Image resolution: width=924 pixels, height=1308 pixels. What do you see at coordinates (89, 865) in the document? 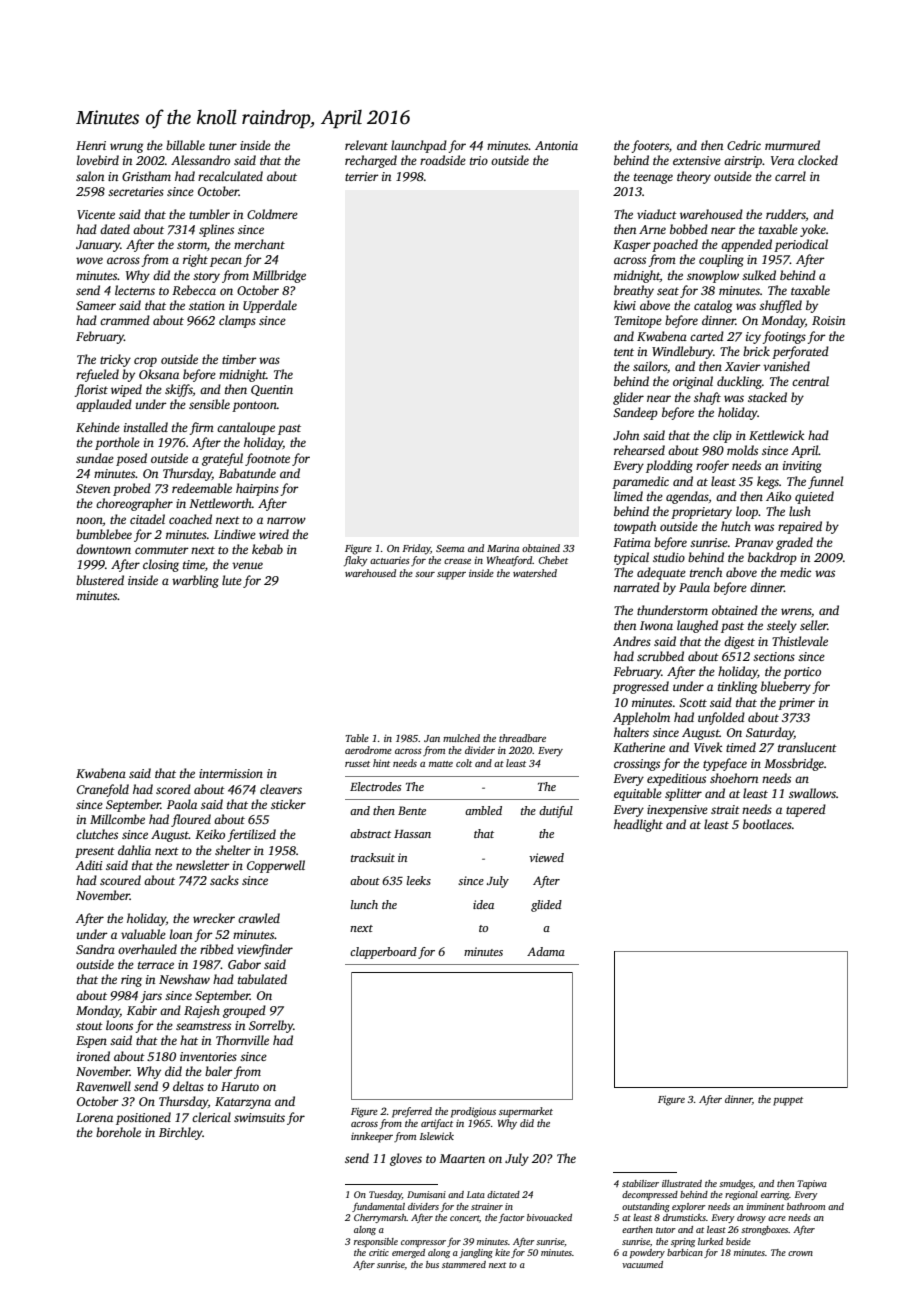
I see `Aditi` at bounding box center [89, 865].
